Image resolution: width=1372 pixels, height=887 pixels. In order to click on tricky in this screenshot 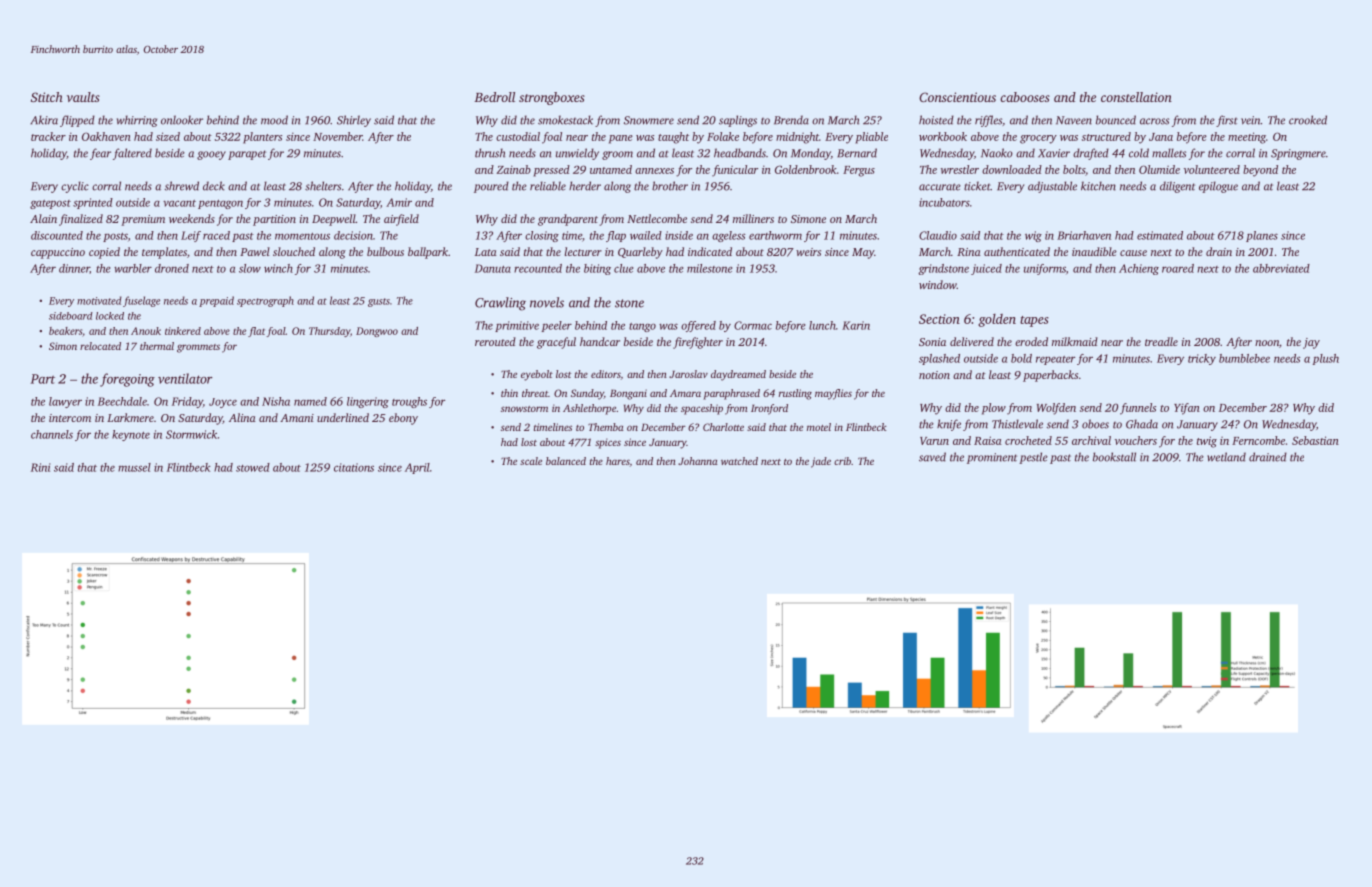, I will do `click(1202, 359)`.
